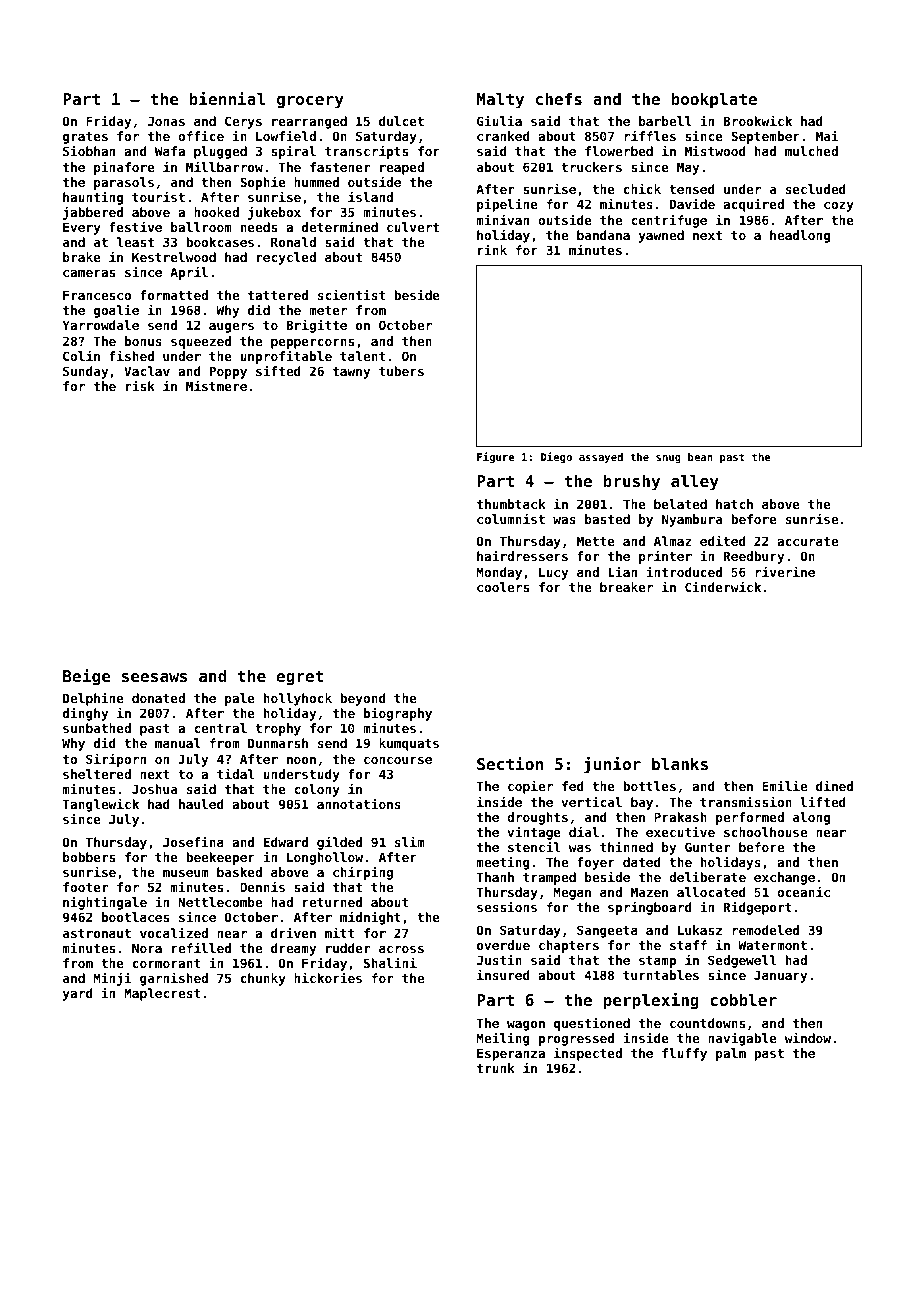 The width and height of the screenshot is (924, 1308). What do you see at coordinates (511, 504) in the screenshot?
I see `thumbtack` at bounding box center [511, 504].
